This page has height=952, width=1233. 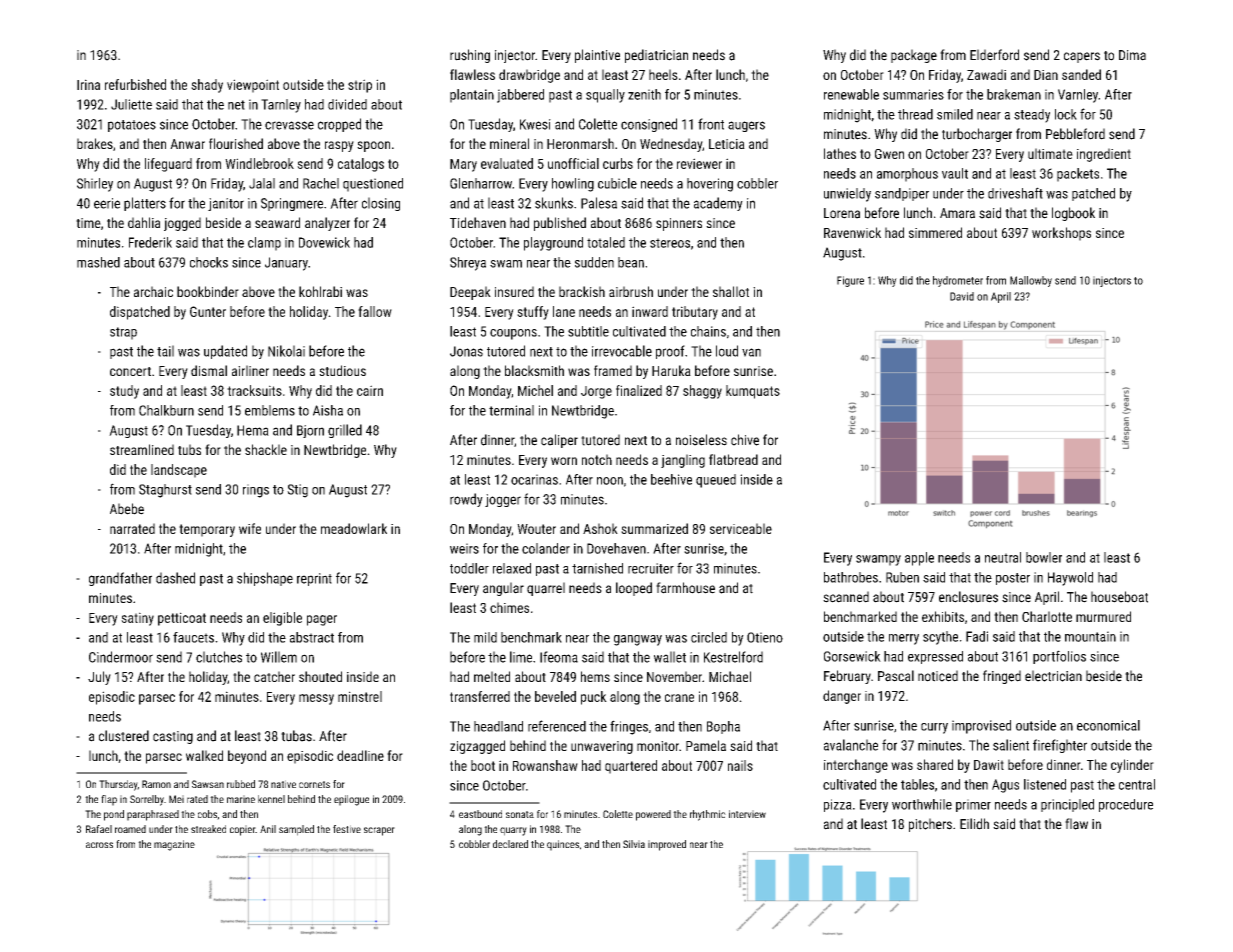 What do you see at coordinates (130, 371) in the page?
I see `concert` at bounding box center [130, 371].
